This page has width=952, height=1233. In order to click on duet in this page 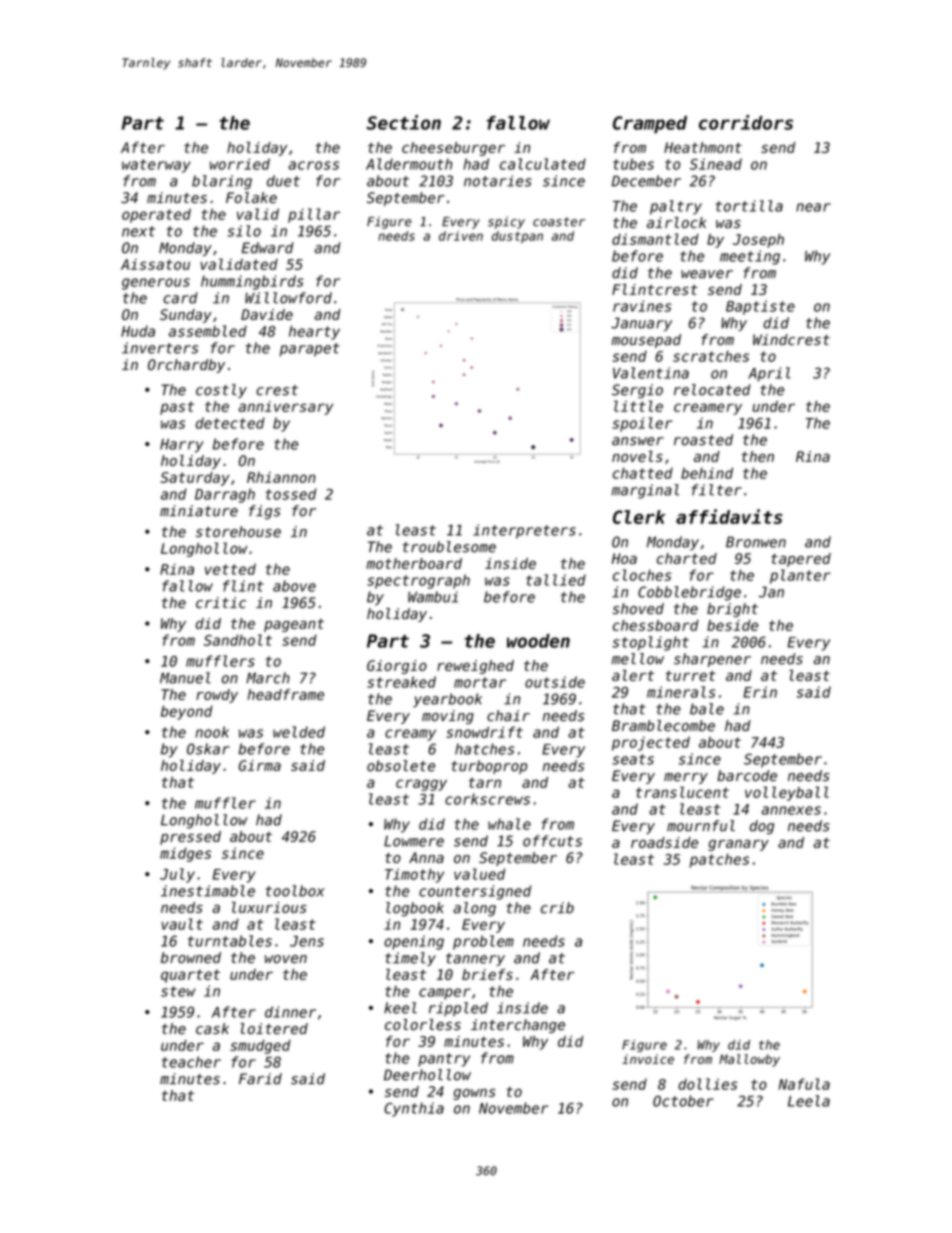, I will do `click(283, 181)`.
